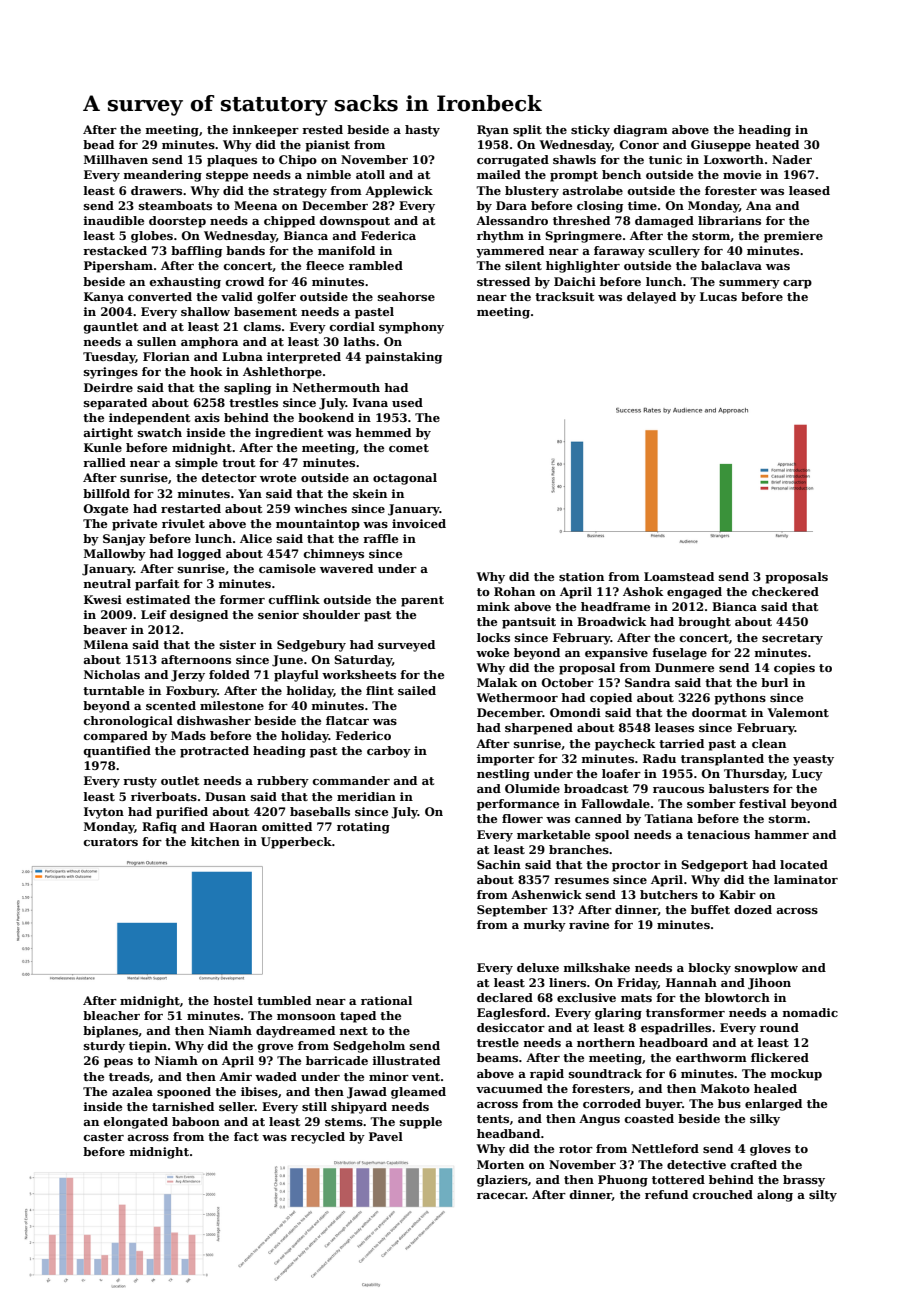  What do you see at coordinates (366, 796) in the page?
I see `meridian` at bounding box center [366, 796].
